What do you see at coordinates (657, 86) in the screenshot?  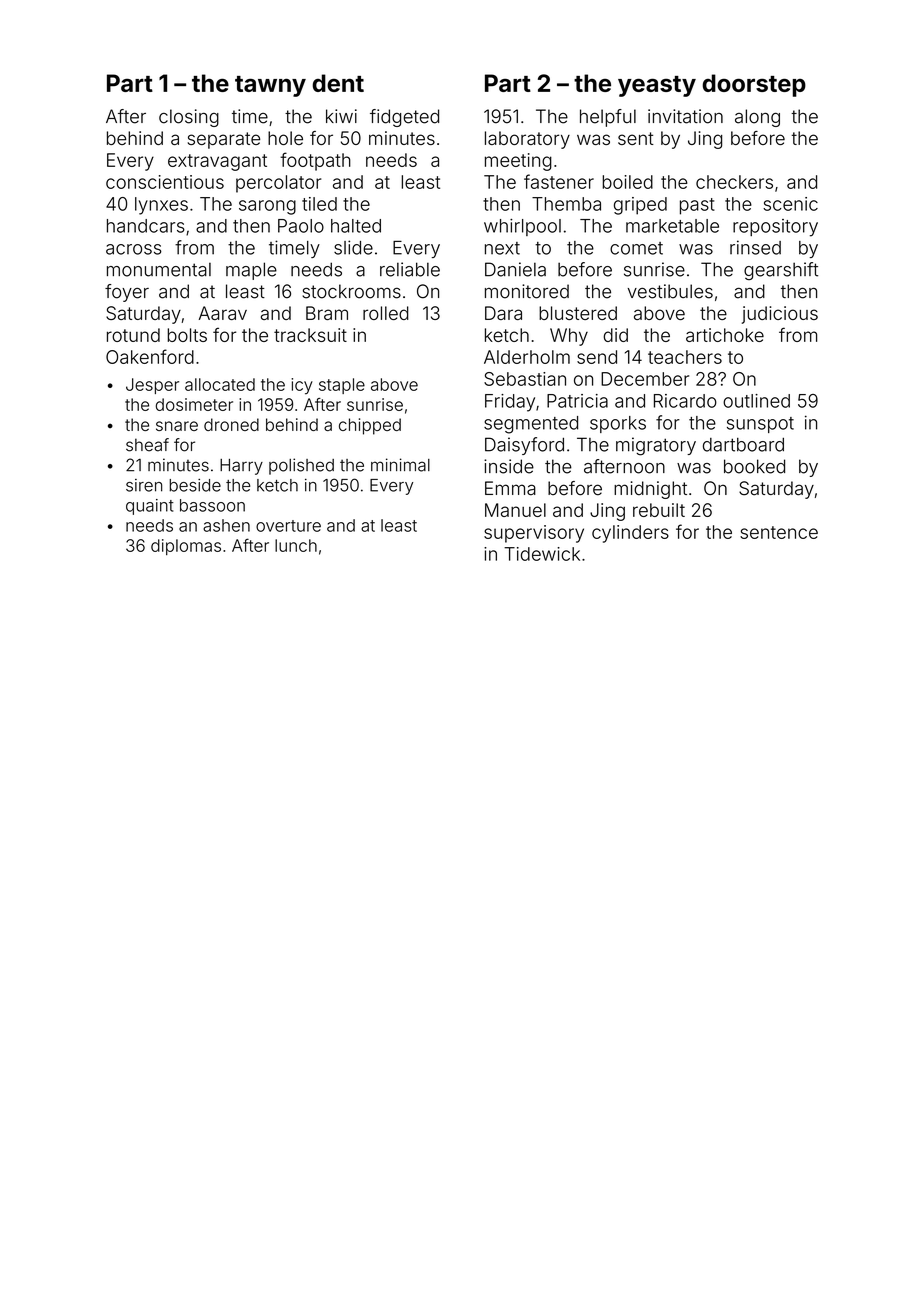 I see `yeasty` at bounding box center [657, 86].
